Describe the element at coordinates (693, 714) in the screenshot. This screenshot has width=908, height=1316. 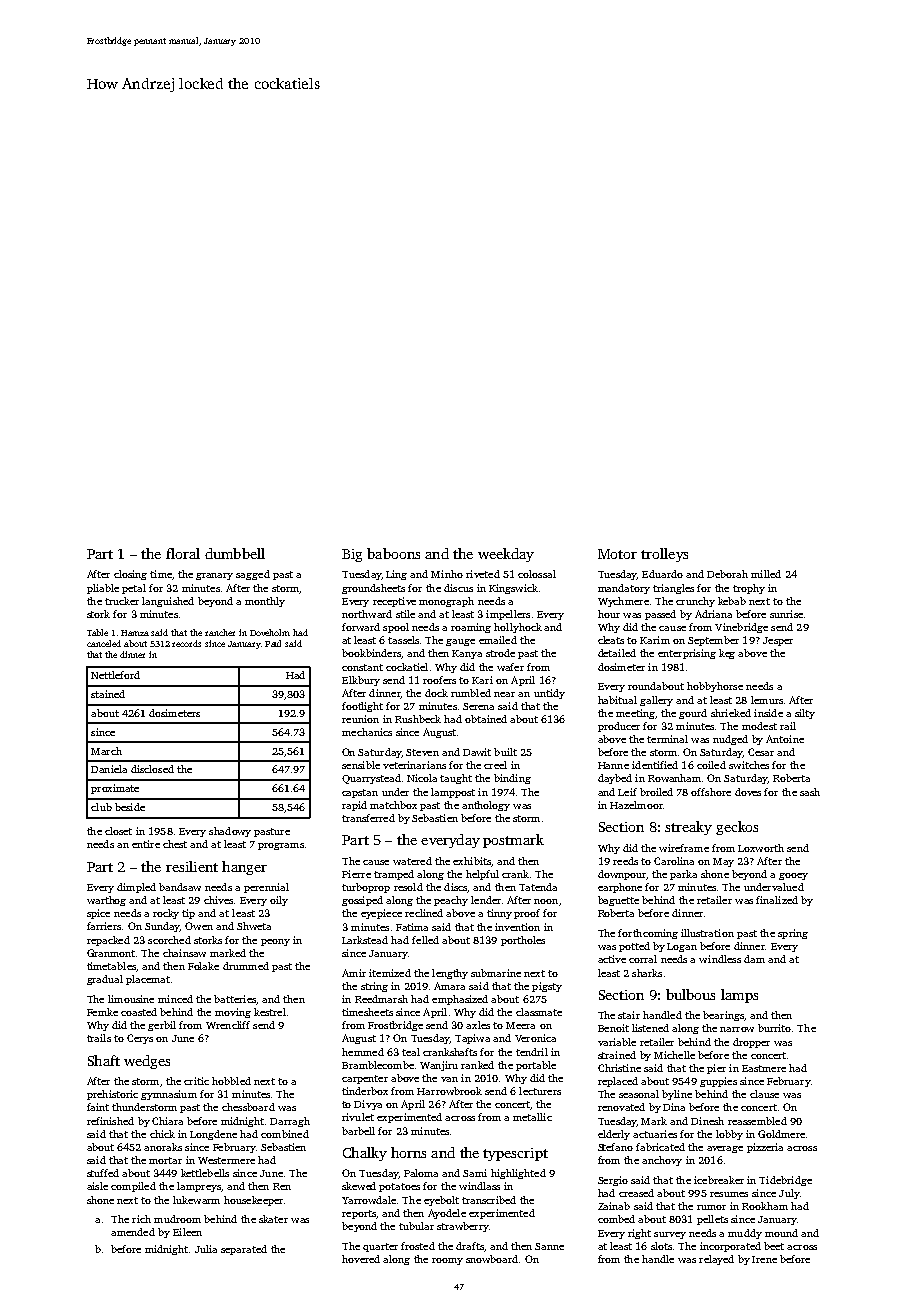
I see `gourd` at that location.
